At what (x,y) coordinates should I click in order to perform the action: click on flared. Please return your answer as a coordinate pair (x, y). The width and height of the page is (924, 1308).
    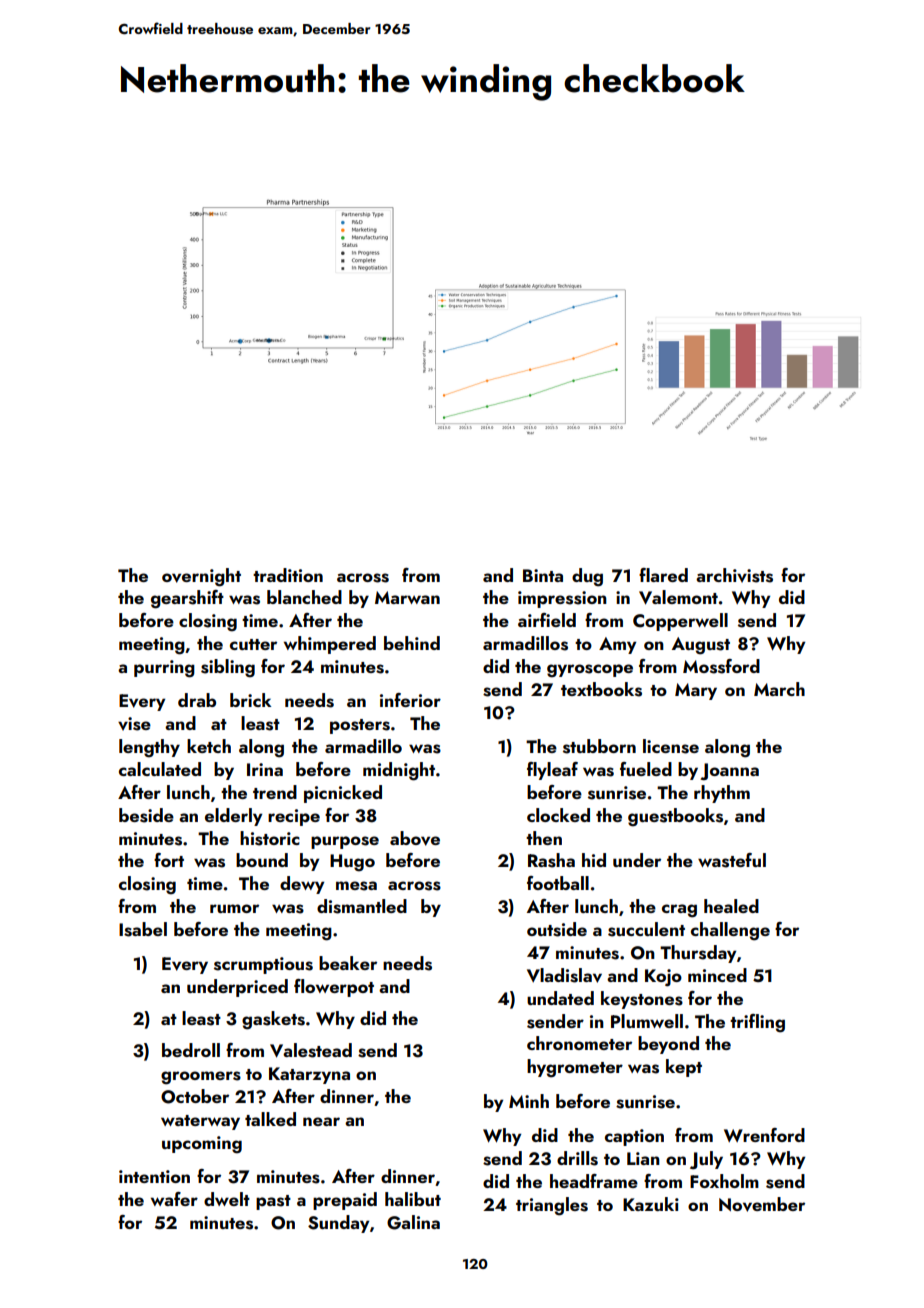
    Looking at the image, I should click on (663, 575).
